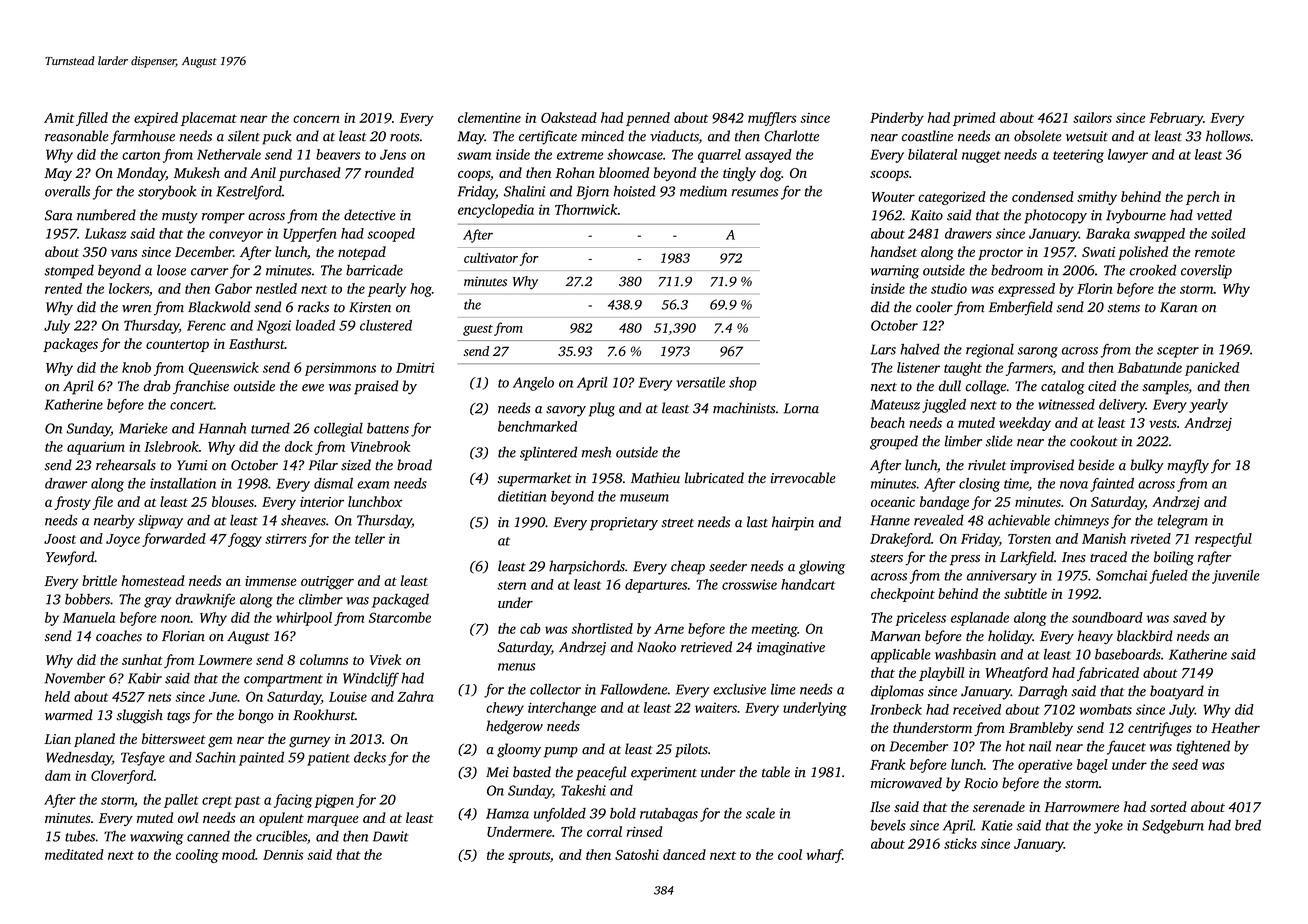 This page has height=924, width=1308. I want to click on countertop, so click(177, 346).
